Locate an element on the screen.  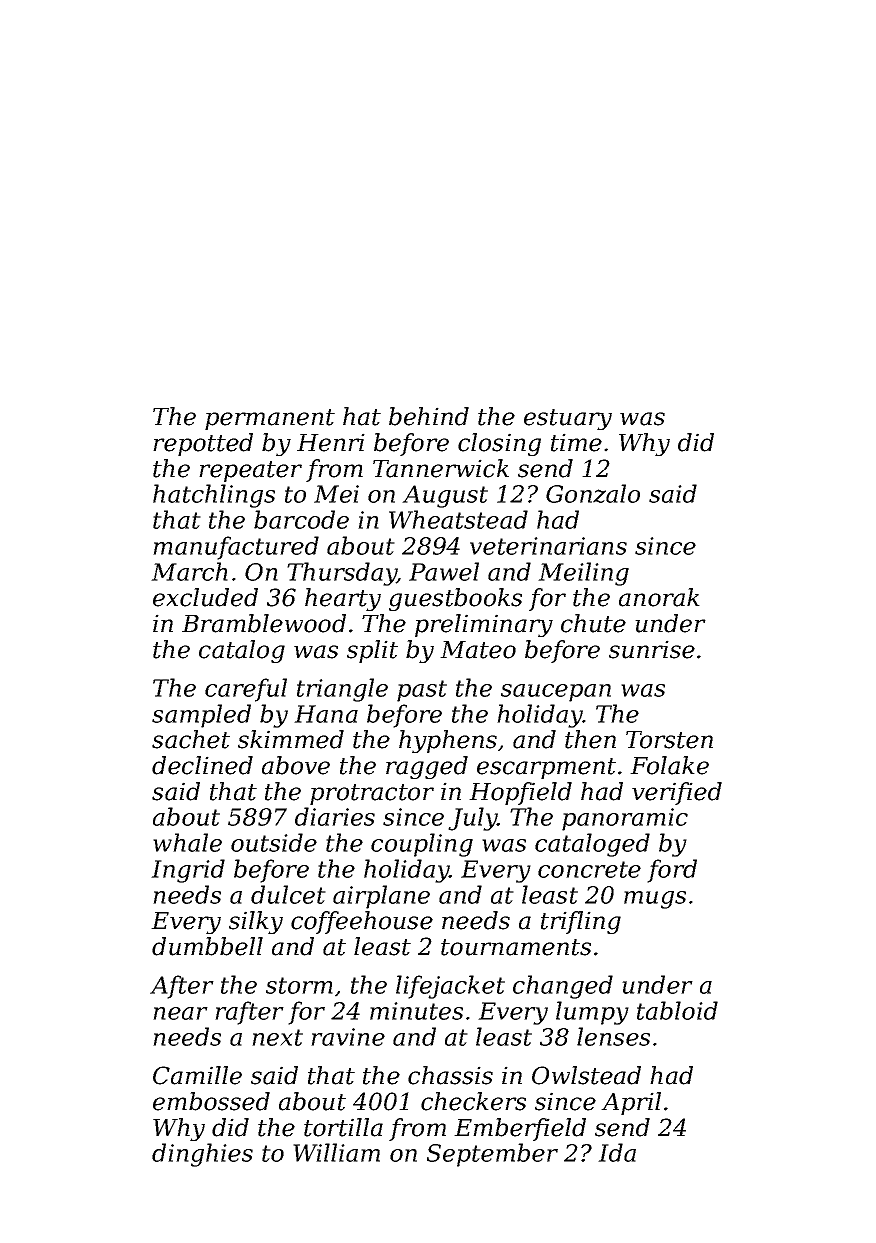
Pawel is located at coordinates (444, 571).
